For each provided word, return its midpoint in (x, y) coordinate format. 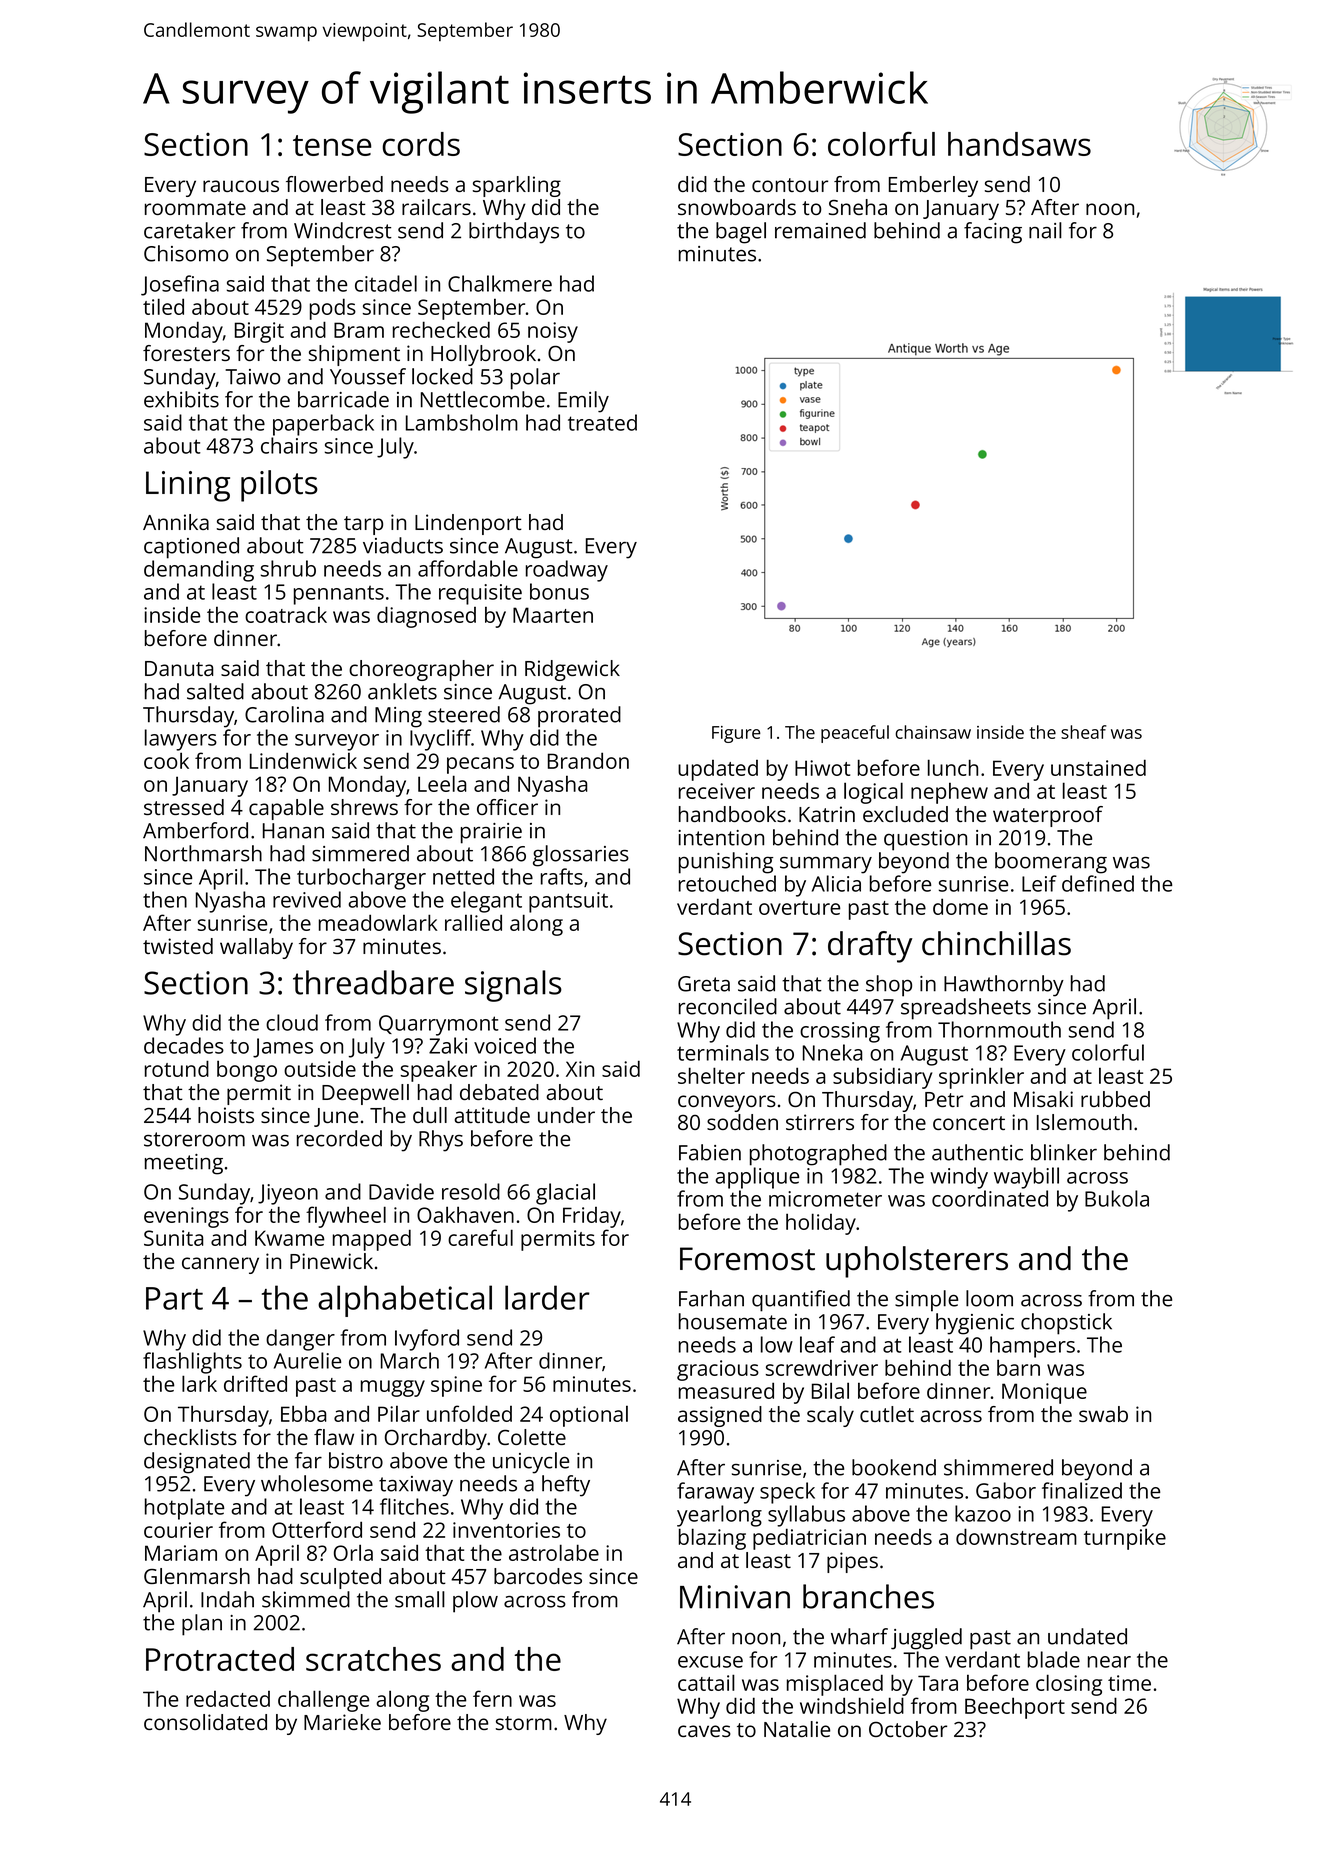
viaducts (403, 545)
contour (790, 185)
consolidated (205, 1722)
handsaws (1019, 144)
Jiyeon (288, 1194)
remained (820, 230)
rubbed (1115, 1099)
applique (757, 1178)
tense (332, 145)
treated (602, 422)
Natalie (797, 1729)
